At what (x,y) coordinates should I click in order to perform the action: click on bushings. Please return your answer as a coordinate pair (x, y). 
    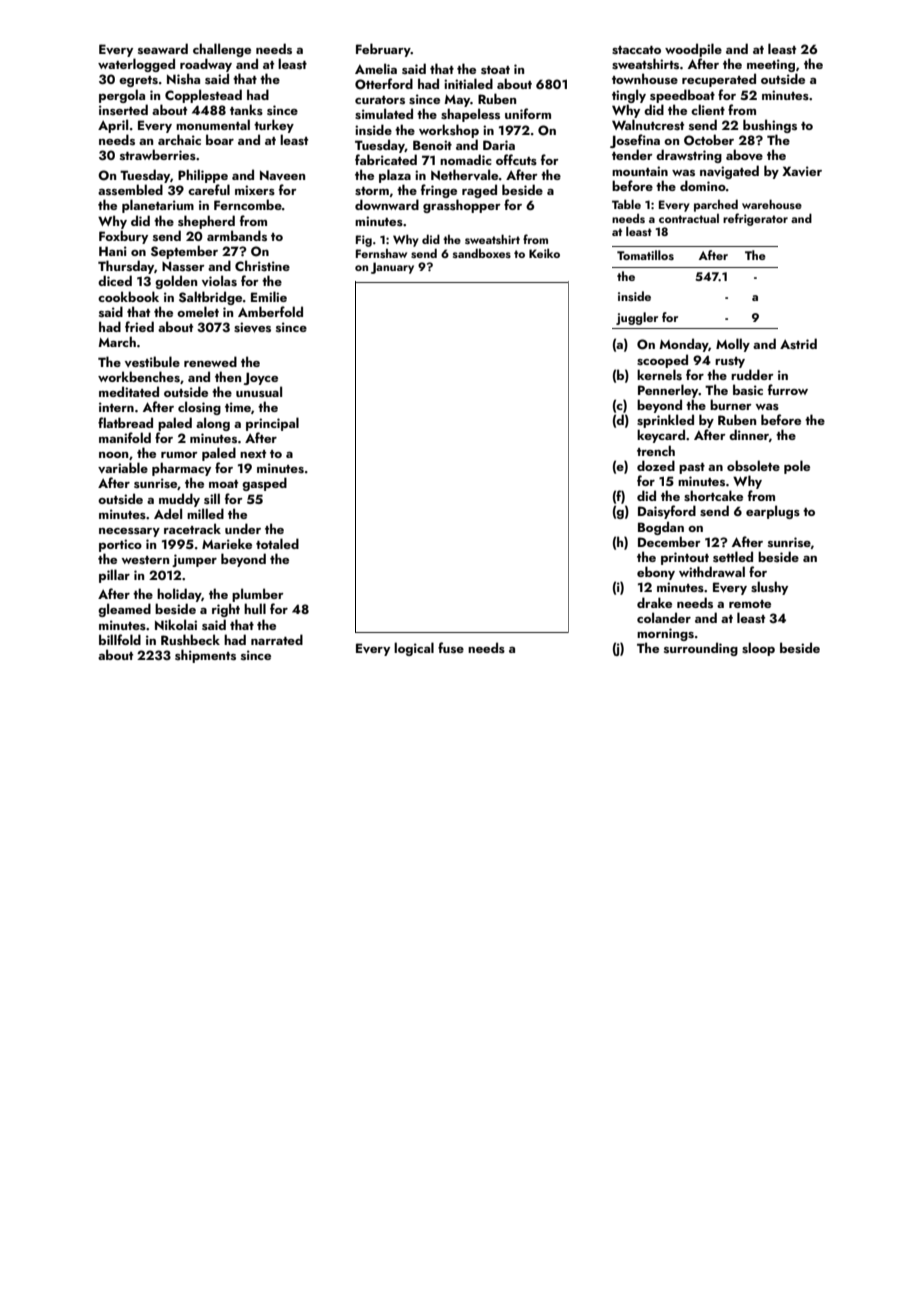
    Looking at the image, I should click on (770, 126).
